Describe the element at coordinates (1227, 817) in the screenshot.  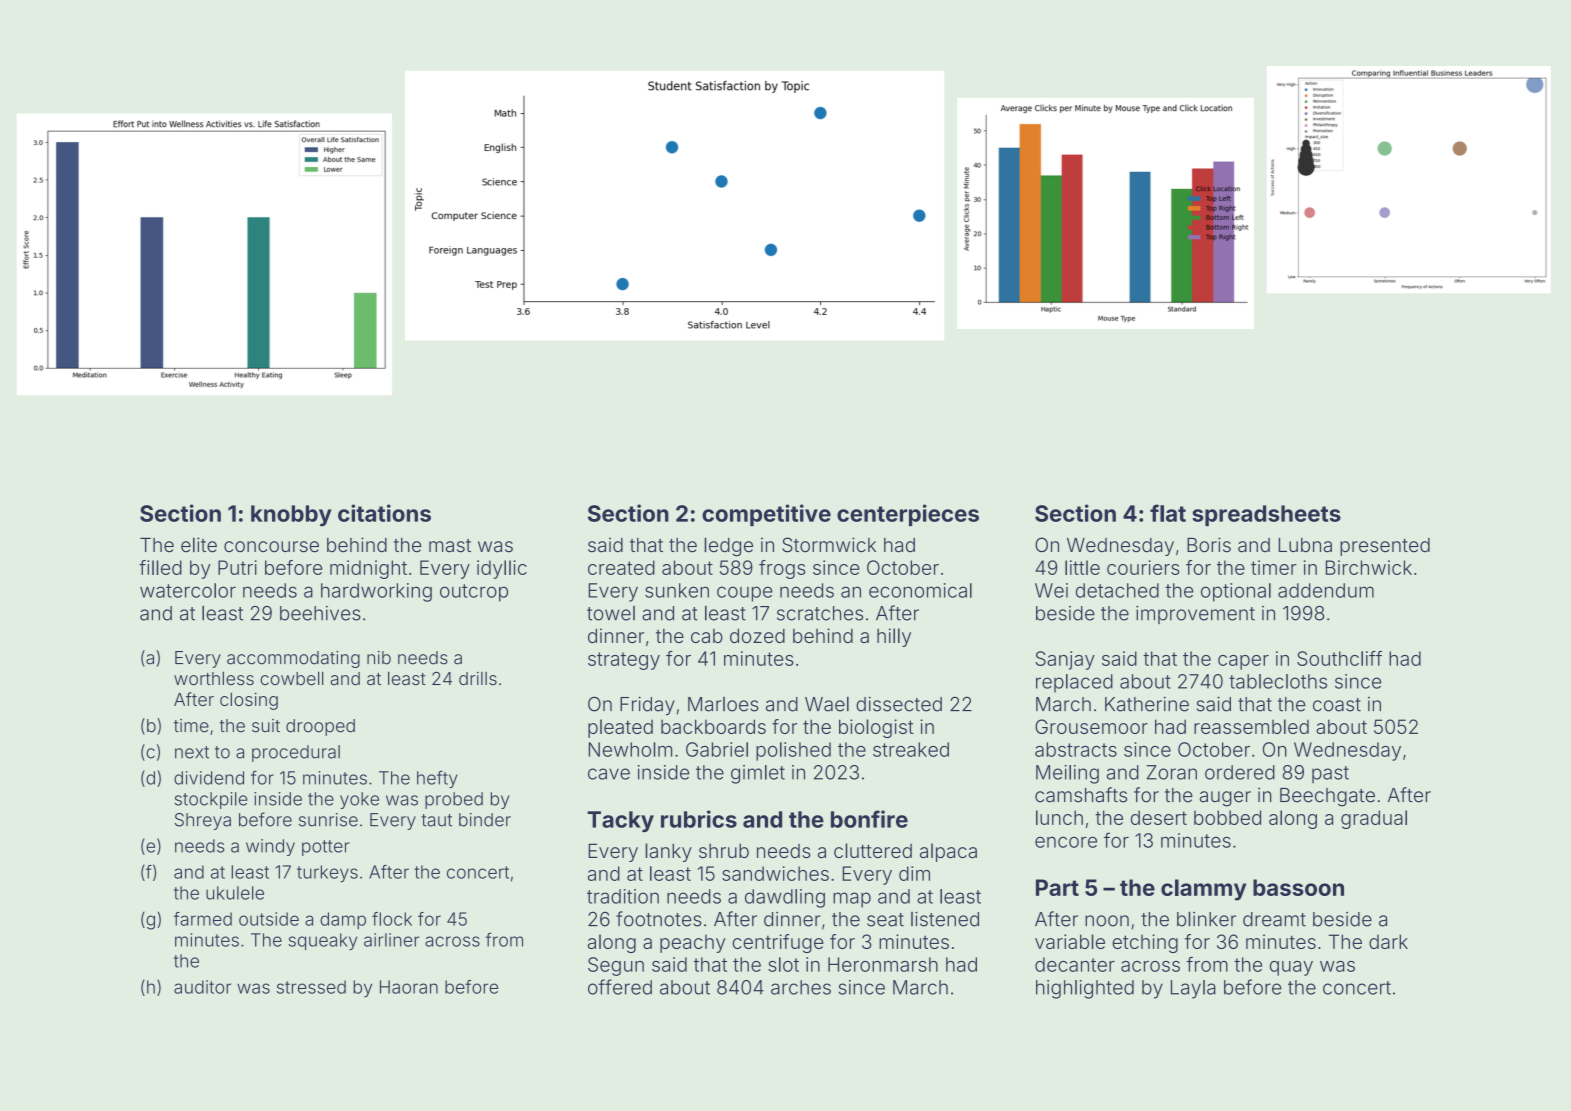
I see `bobbed` at that location.
